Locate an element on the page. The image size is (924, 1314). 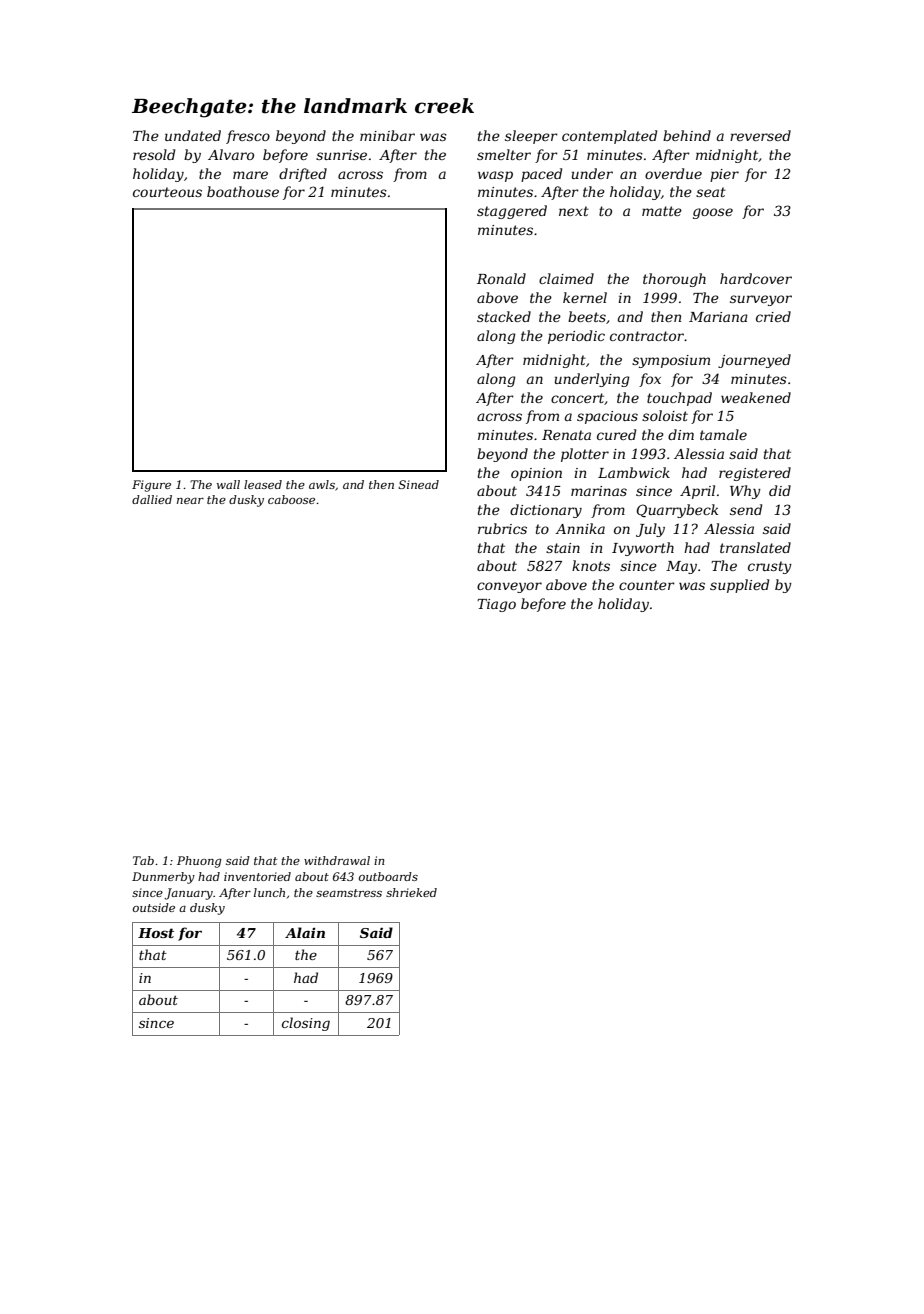
minibar is located at coordinates (387, 135).
